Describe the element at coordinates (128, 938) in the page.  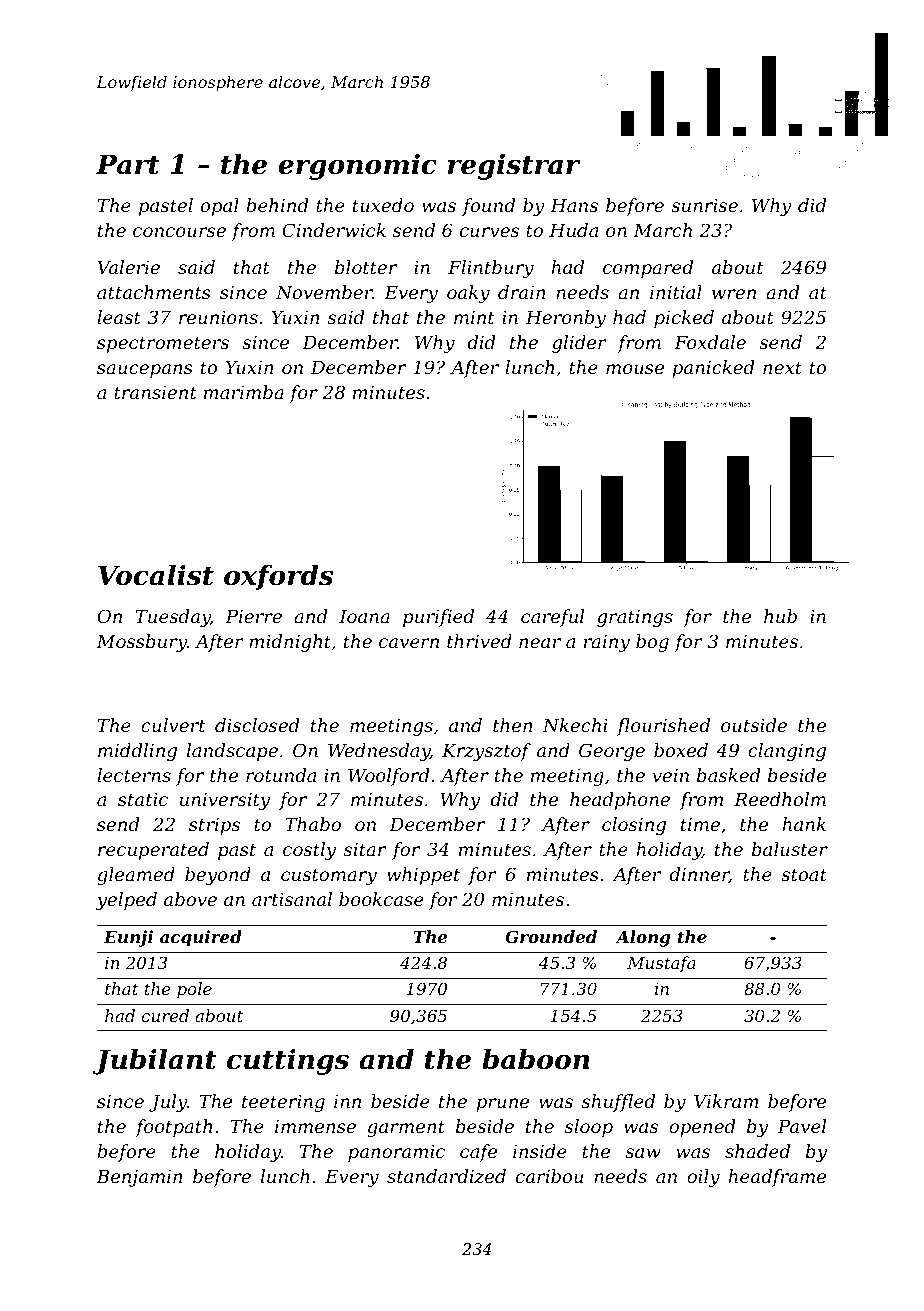
I see `Eunji` at that location.
